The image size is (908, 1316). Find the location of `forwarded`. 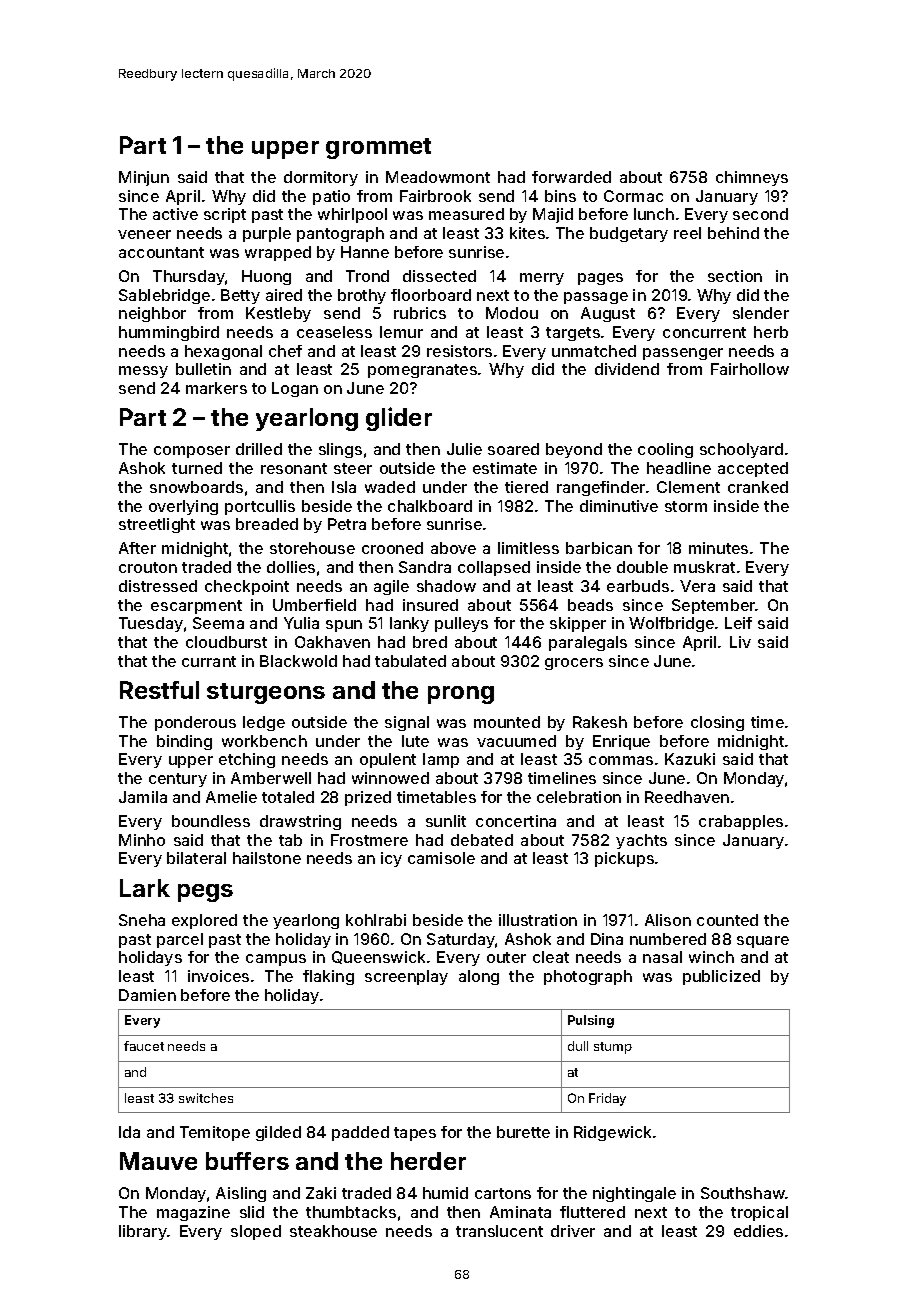

forwarded is located at coordinates (571, 177).
